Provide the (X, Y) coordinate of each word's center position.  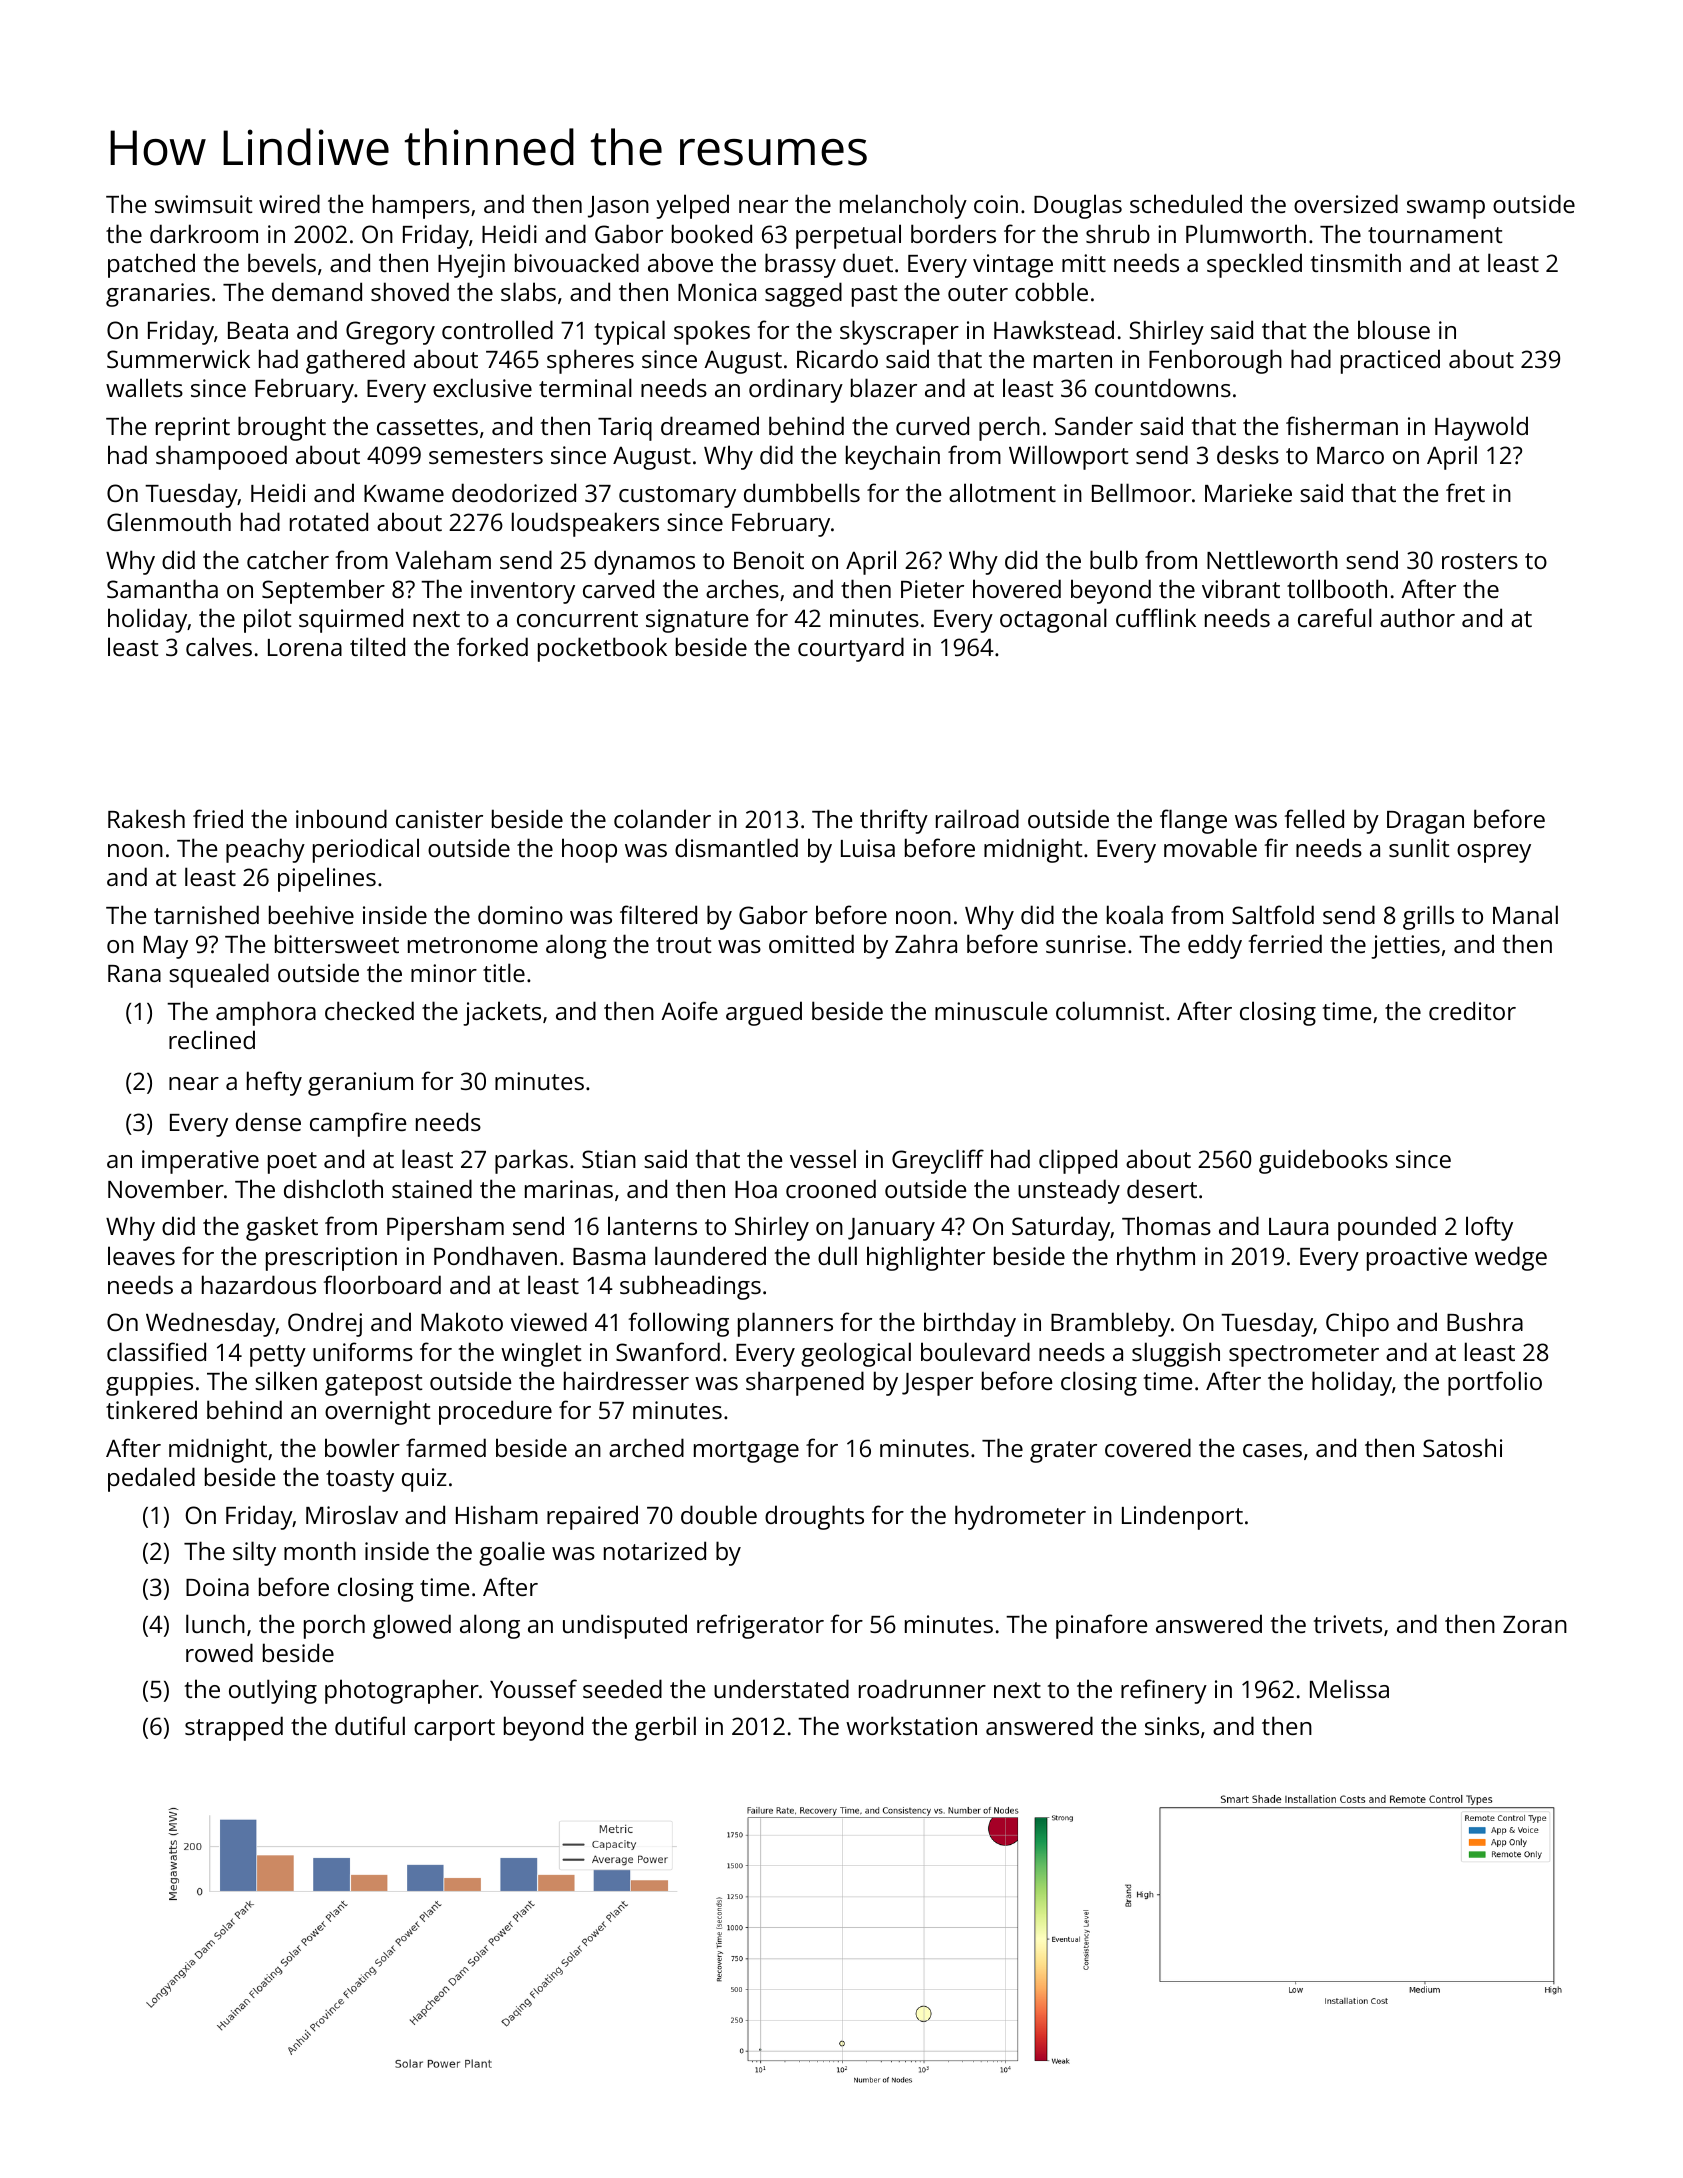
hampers (421, 206)
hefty (274, 1083)
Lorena (305, 647)
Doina (217, 1587)
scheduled (1186, 203)
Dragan (1425, 822)
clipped (1078, 1161)
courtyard (851, 649)
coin (996, 204)
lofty (1489, 1228)
